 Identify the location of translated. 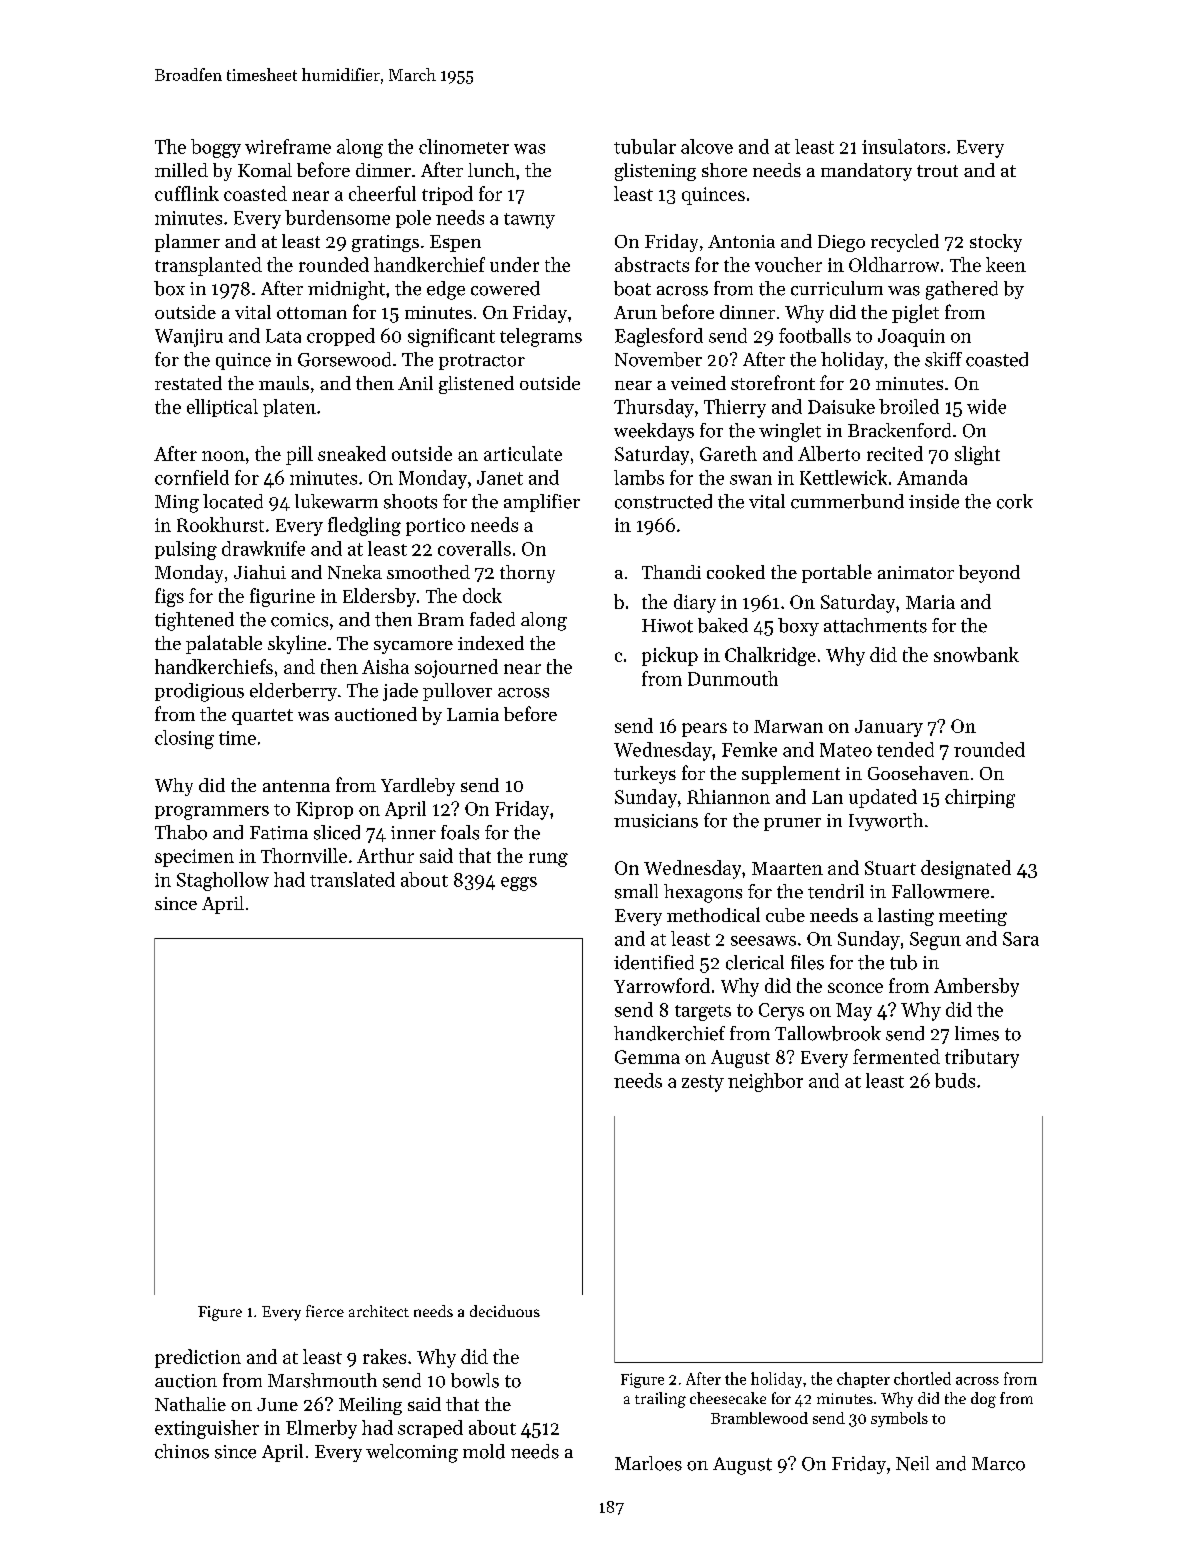
(352, 879).
